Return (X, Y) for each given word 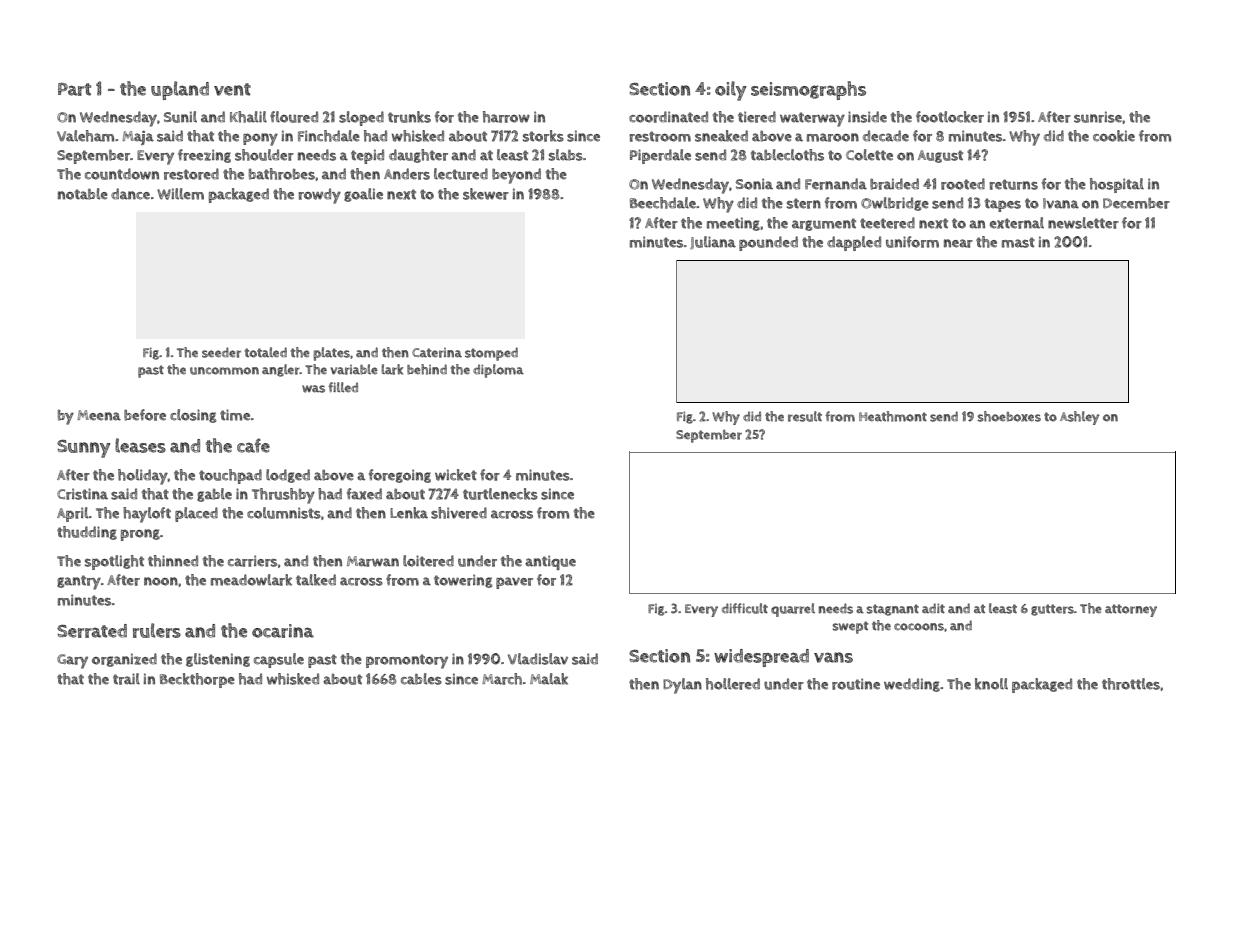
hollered (733, 684)
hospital (1117, 185)
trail (126, 679)
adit (933, 608)
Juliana (713, 243)
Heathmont (893, 416)
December (1136, 203)
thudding (87, 533)
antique (550, 562)
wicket (456, 475)
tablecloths (787, 155)
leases (140, 445)
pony (260, 139)
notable (83, 194)
